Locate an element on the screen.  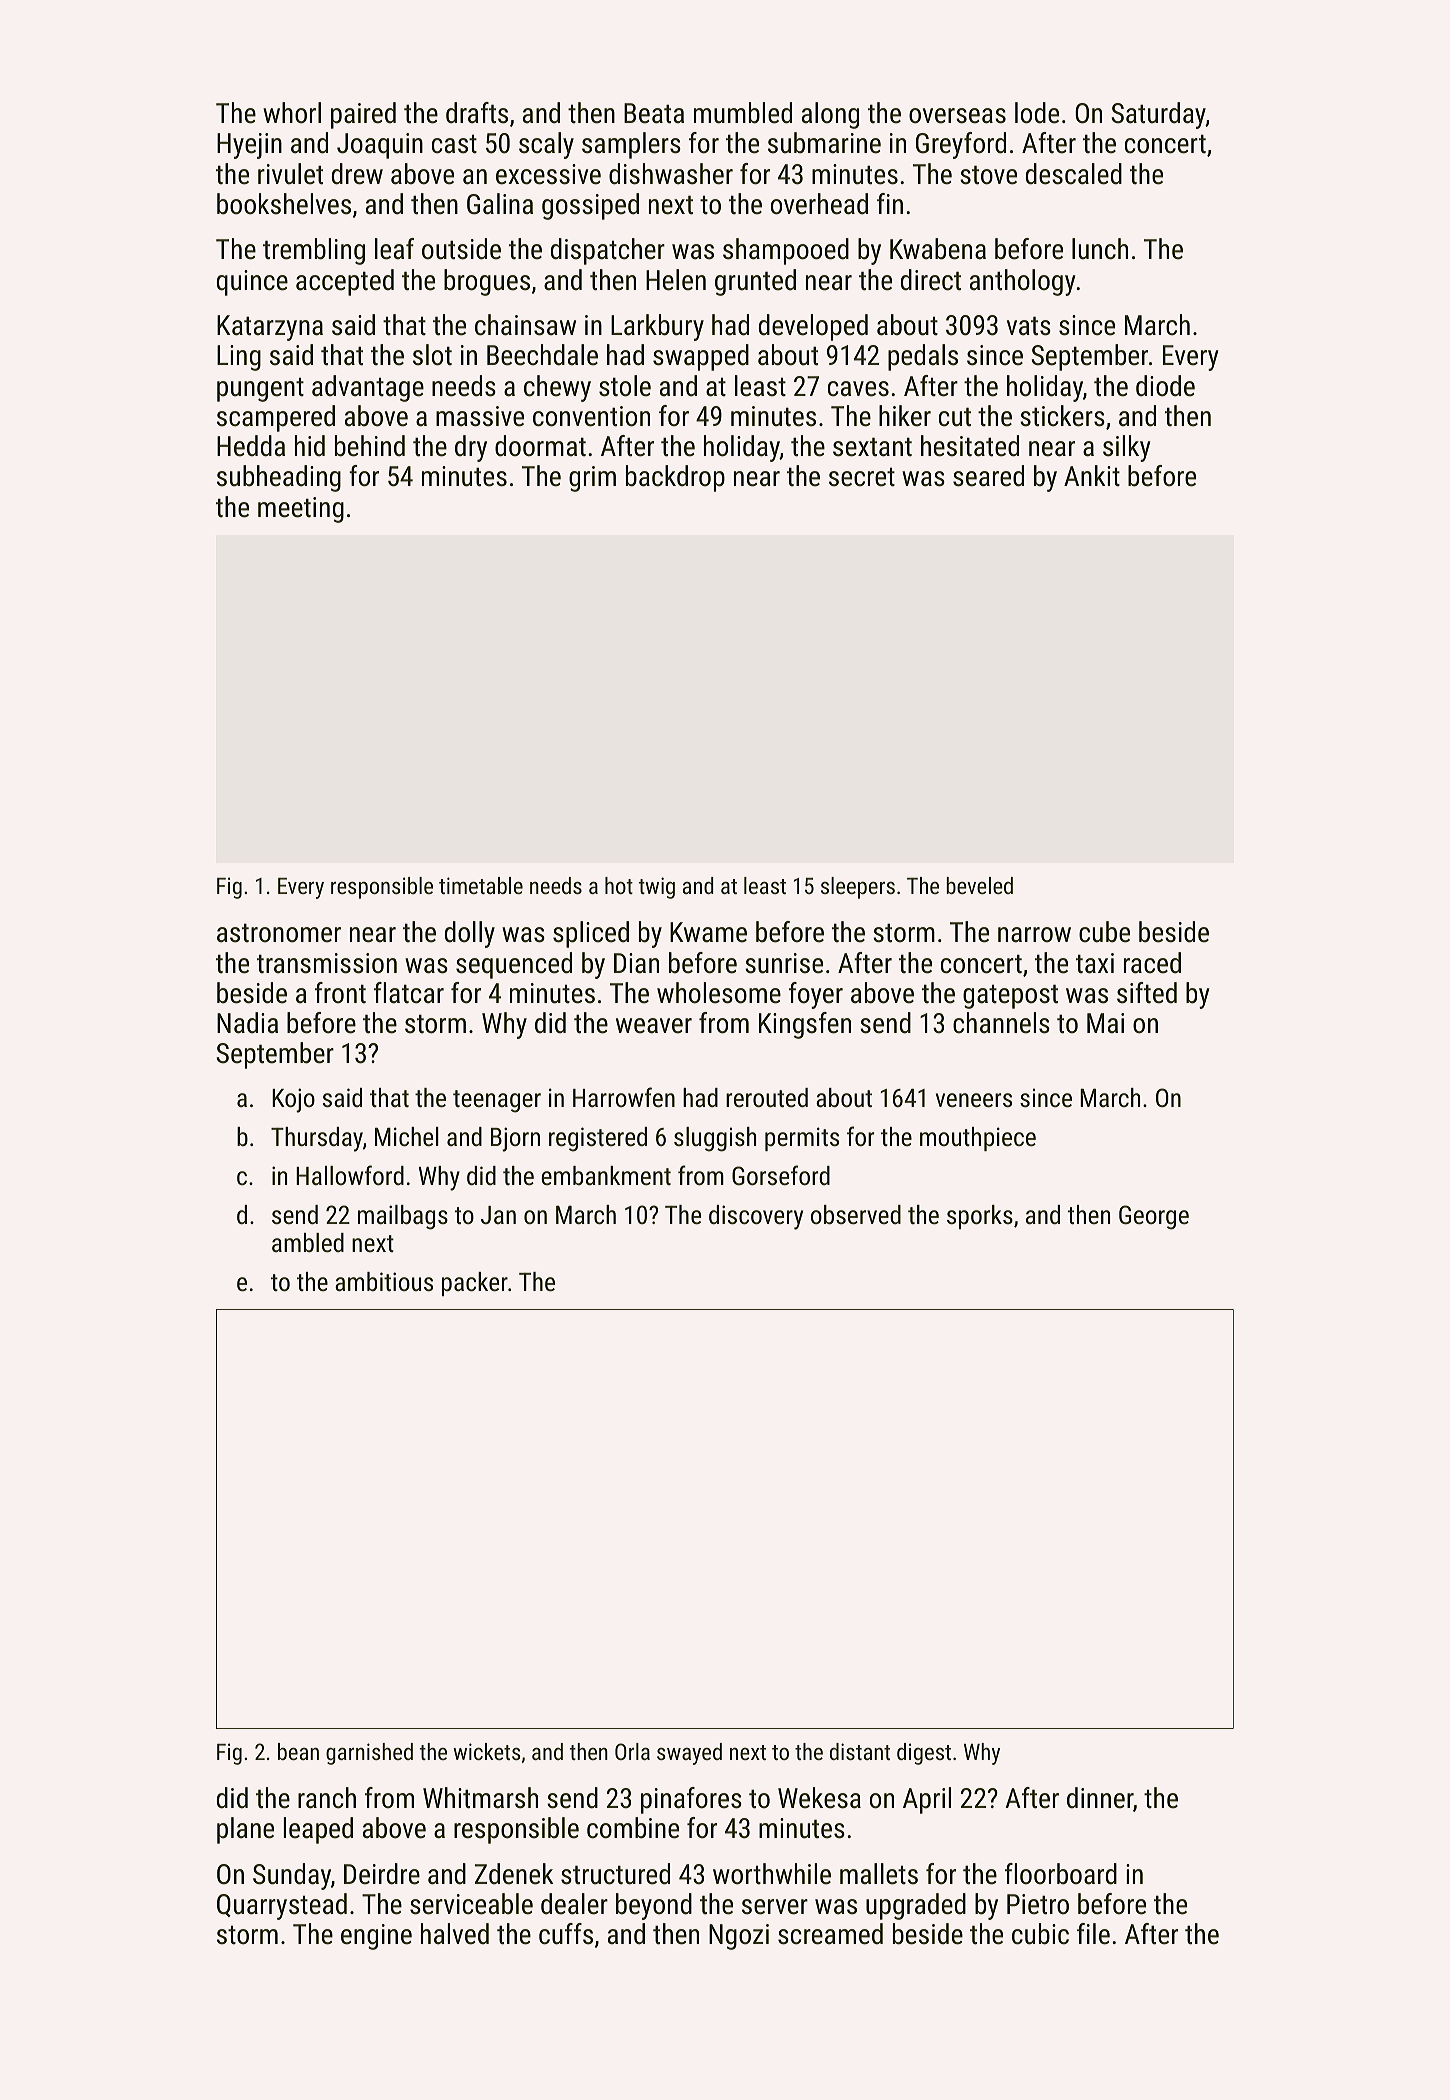
engine is located at coordinates (376, 1937).
